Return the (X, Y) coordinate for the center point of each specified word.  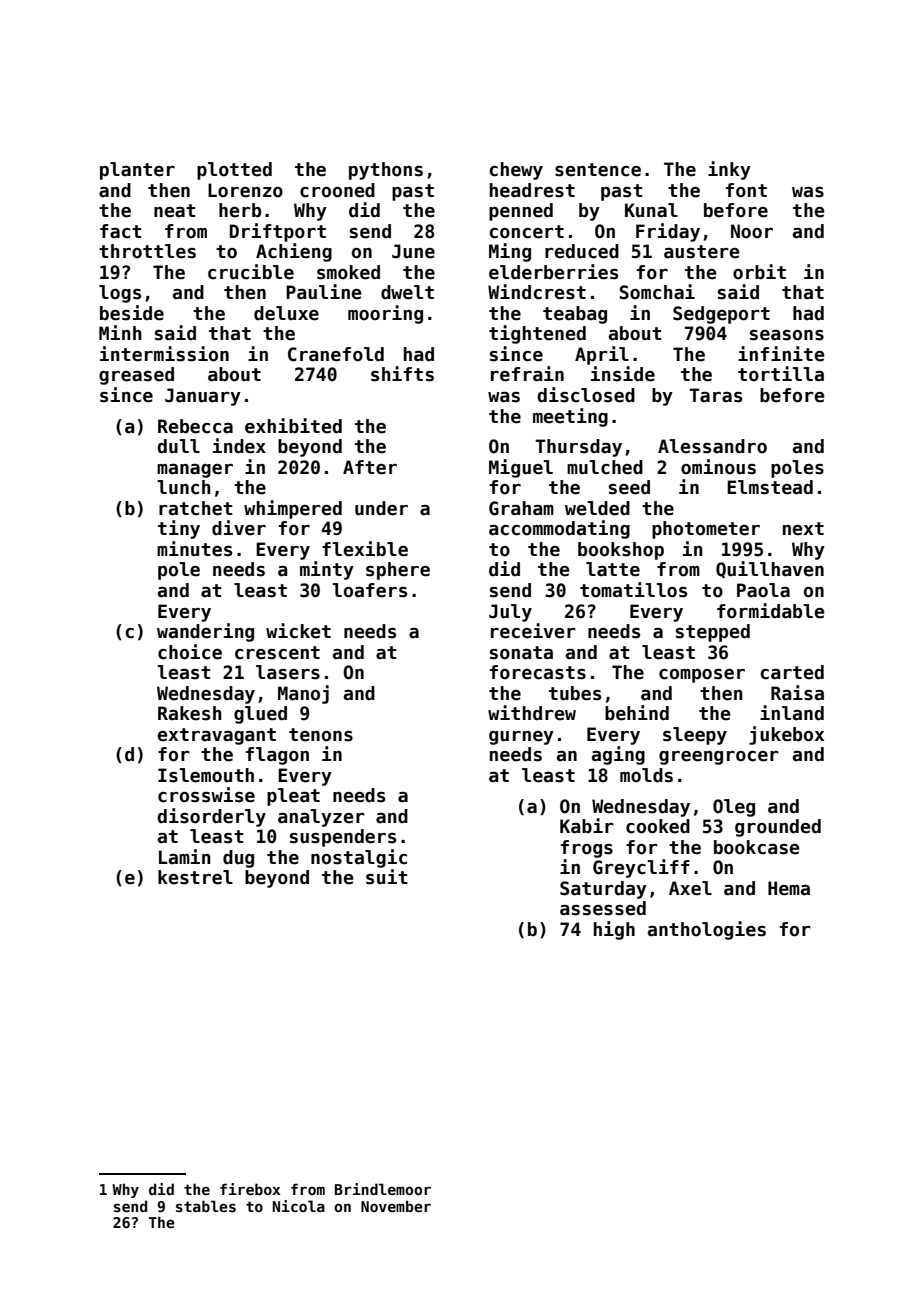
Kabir (587, 826)
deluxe (286, 313)
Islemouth (206, 775)
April (602, 355)
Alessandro (712, 446)
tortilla (781, 374)
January (203, 397)
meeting (570, 417)
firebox (250, 1189)
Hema (789, 888)
